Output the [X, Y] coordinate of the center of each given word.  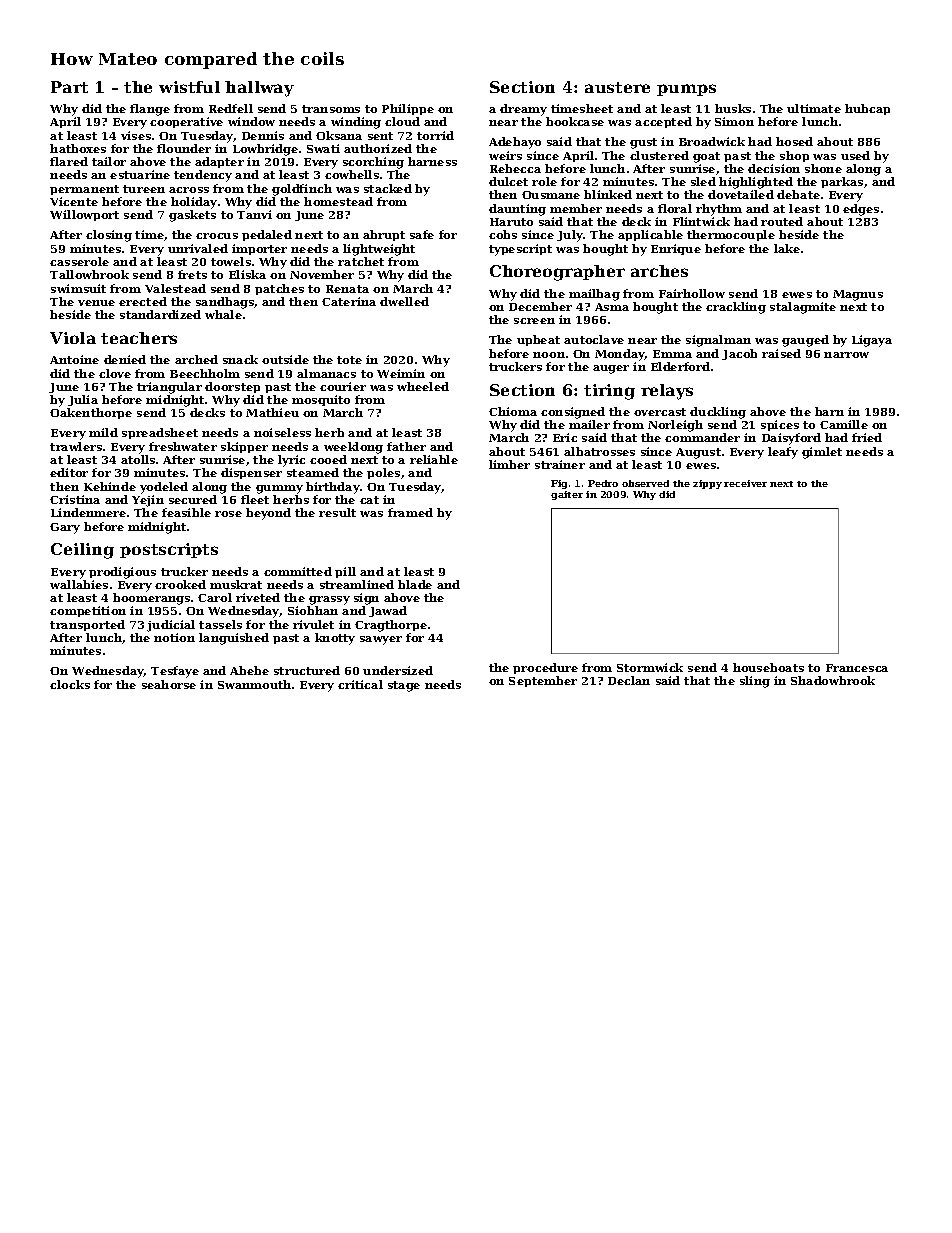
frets [192, 274]
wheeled [423, 386]
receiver [745, 483]
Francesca [857, 668]
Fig [559, 484]
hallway [259, 89]
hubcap [867, 109]
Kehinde [110, 486]
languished [234, 639]
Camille [844, 424]
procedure [545, 668]
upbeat [538, 340]
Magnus [858, 295]
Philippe [408, 109]
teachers [139, 338]
